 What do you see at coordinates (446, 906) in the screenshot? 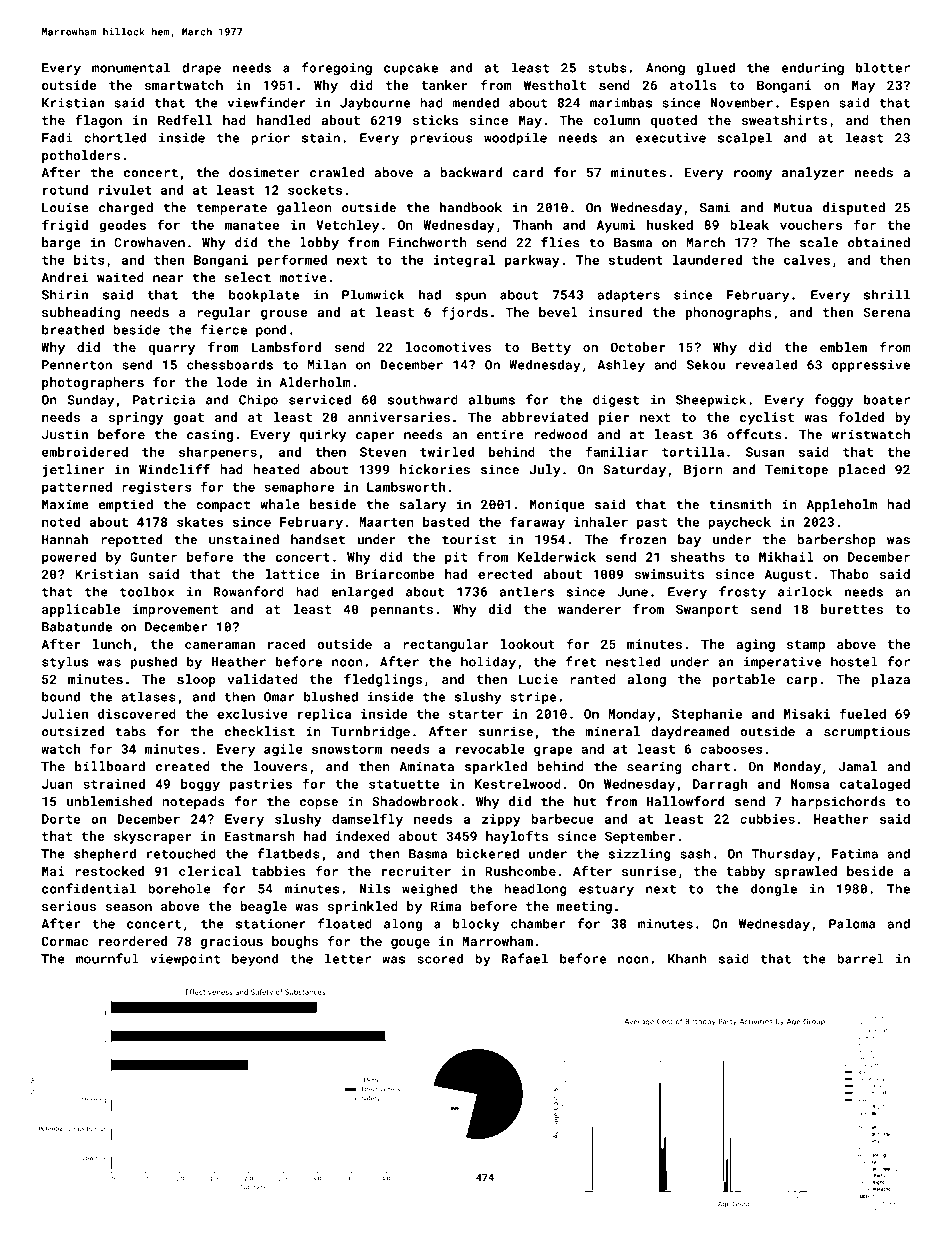
I see `Rima` at bounding box center [446, 906].
